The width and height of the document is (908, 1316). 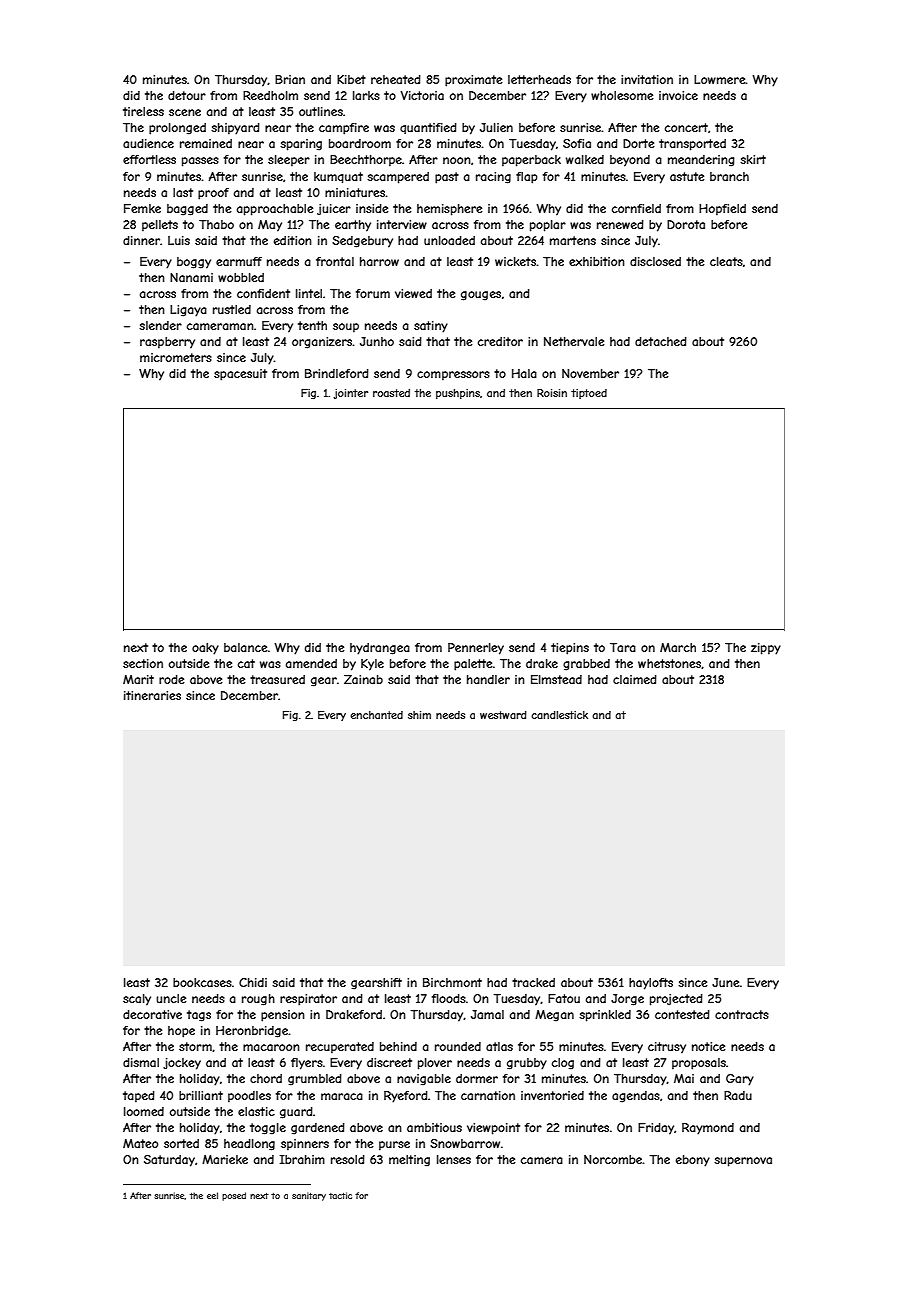 What do you see at coordinates (570, 649) in the document?
I see `tiepins` at bounding box center [570, 649].
